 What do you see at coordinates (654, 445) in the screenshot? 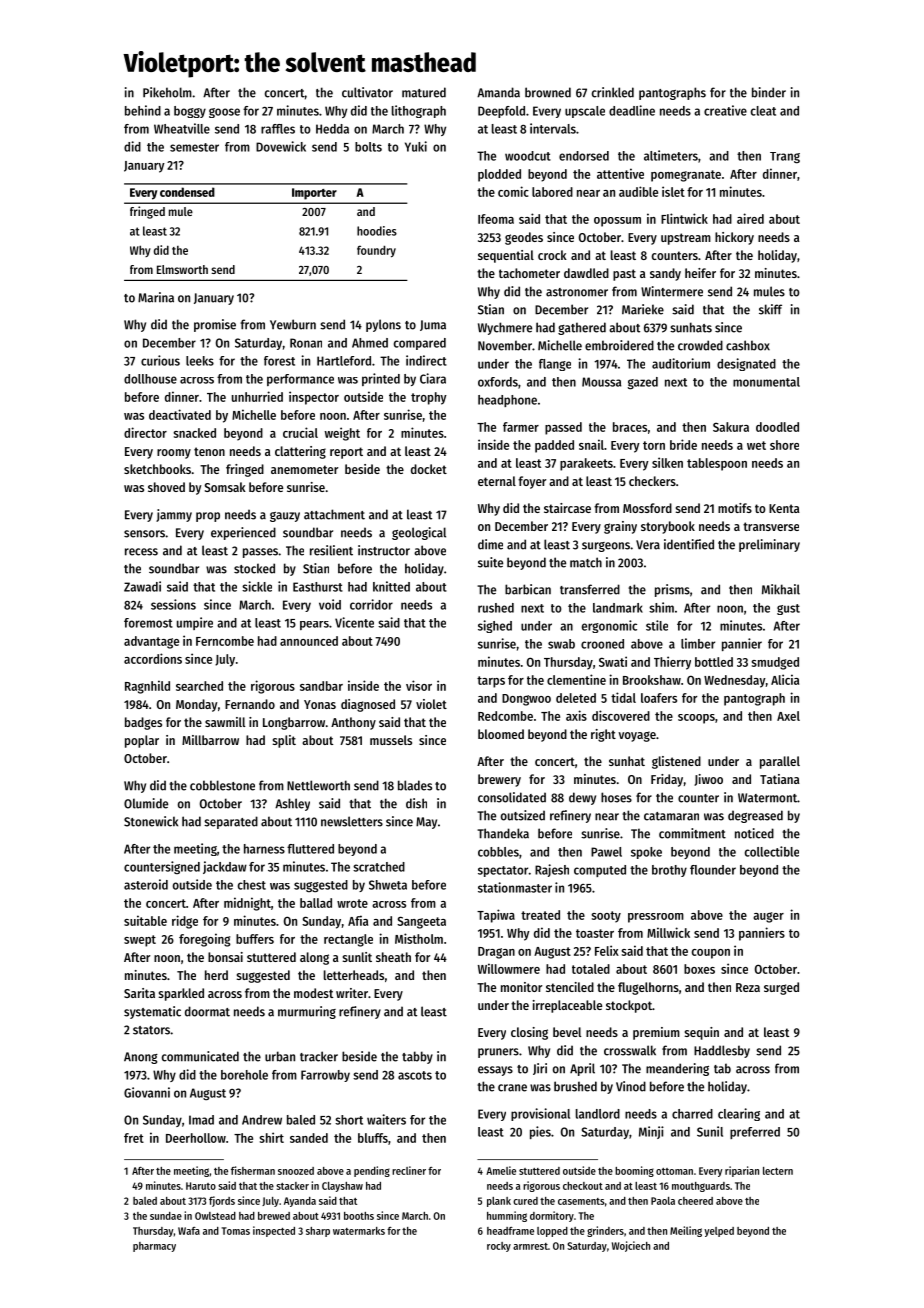
I see `torn` at bounding box center [654, 445].
